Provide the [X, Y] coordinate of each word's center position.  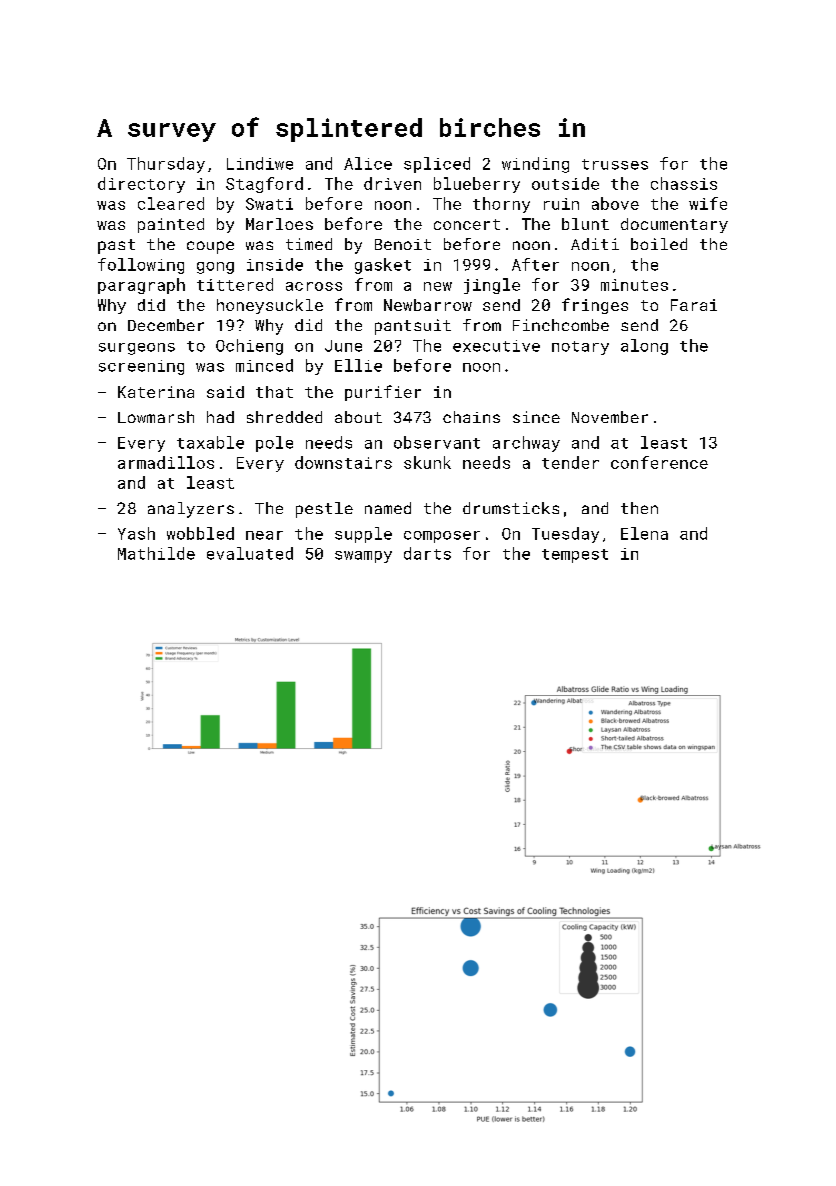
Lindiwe [260, 163]
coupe [210, 247]
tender [570, 462]
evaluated [250, 553]
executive [496, 346]
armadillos [166, 462]
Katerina [156, 392]
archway [526, 444]
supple [363, 535]
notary [580, 348]
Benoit [403, 244]
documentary [674, 225]
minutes [634, 285]
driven [392, 183]
